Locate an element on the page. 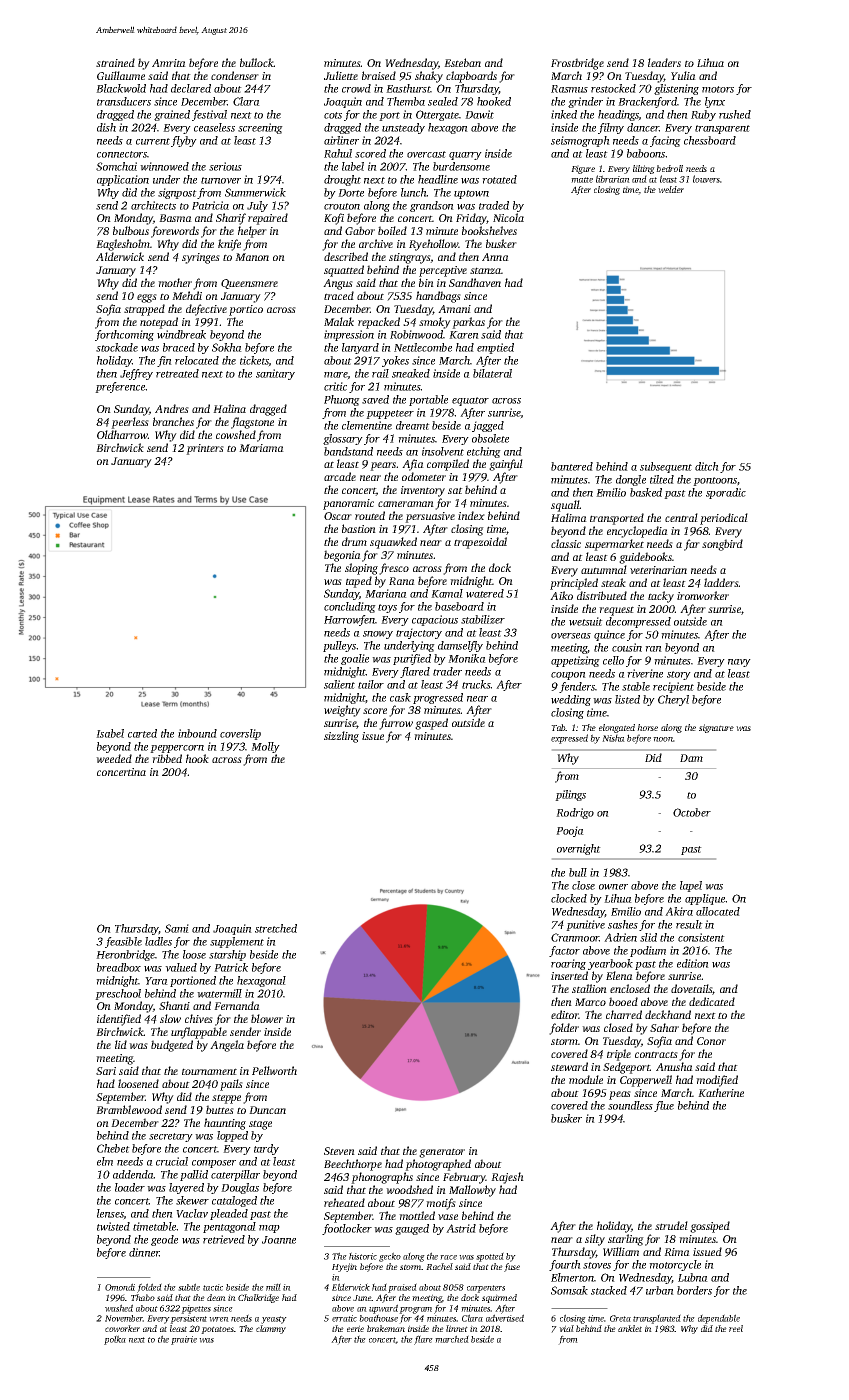 The height and width of the page is (1400, 849). flyby is located at coordinates (184, 141).
